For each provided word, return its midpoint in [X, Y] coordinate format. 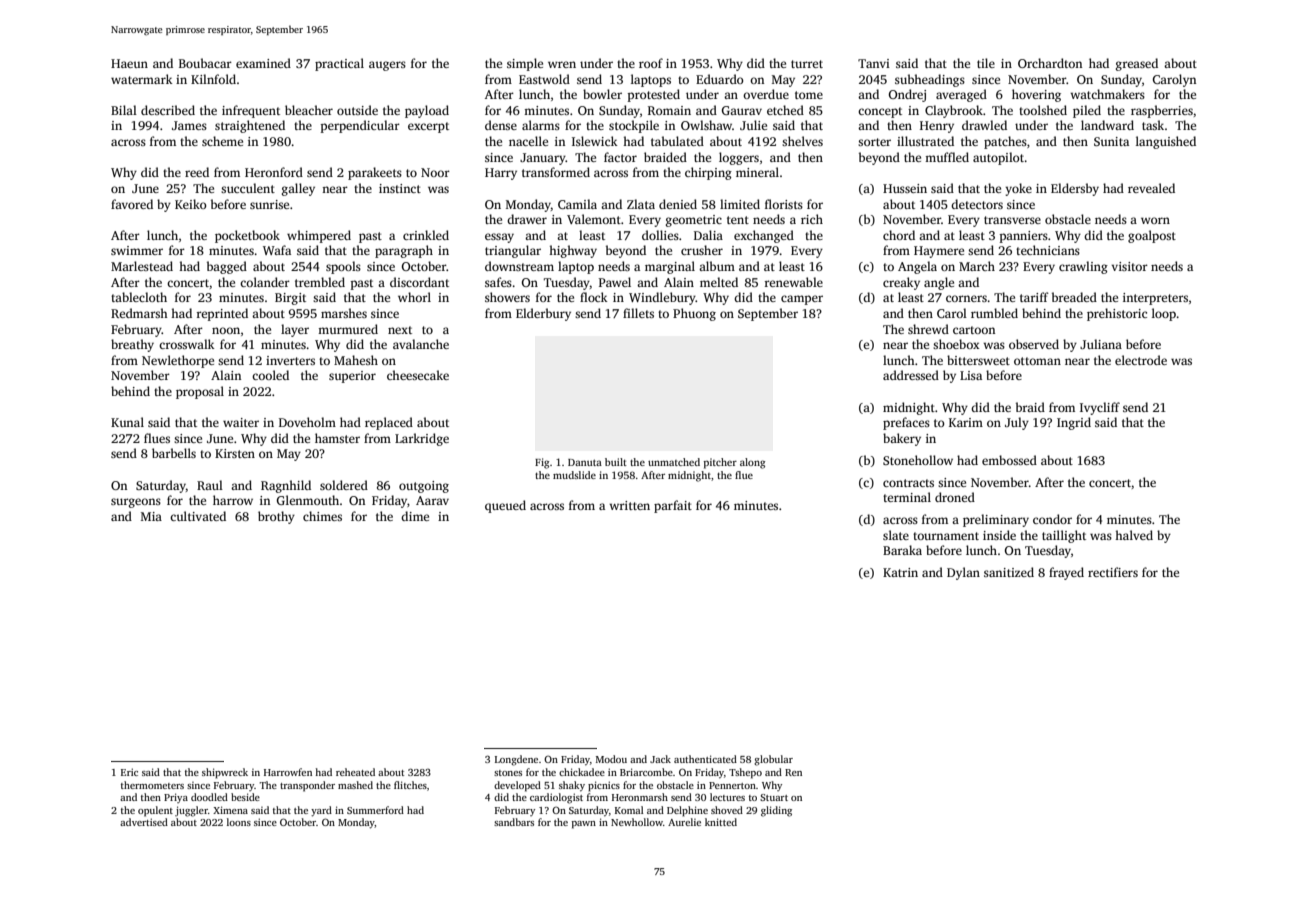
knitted [721, 822]
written [629, 505]
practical [339, 64]
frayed [1066, 573]
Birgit [290, 299]
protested [653, 95]
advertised [144, 822]
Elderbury [543, 314]
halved [1134, 535]
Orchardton [1050, 63]
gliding [776, 811]
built [616, 462]
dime [415, 516]
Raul [210, 485]
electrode [1141, 360]
